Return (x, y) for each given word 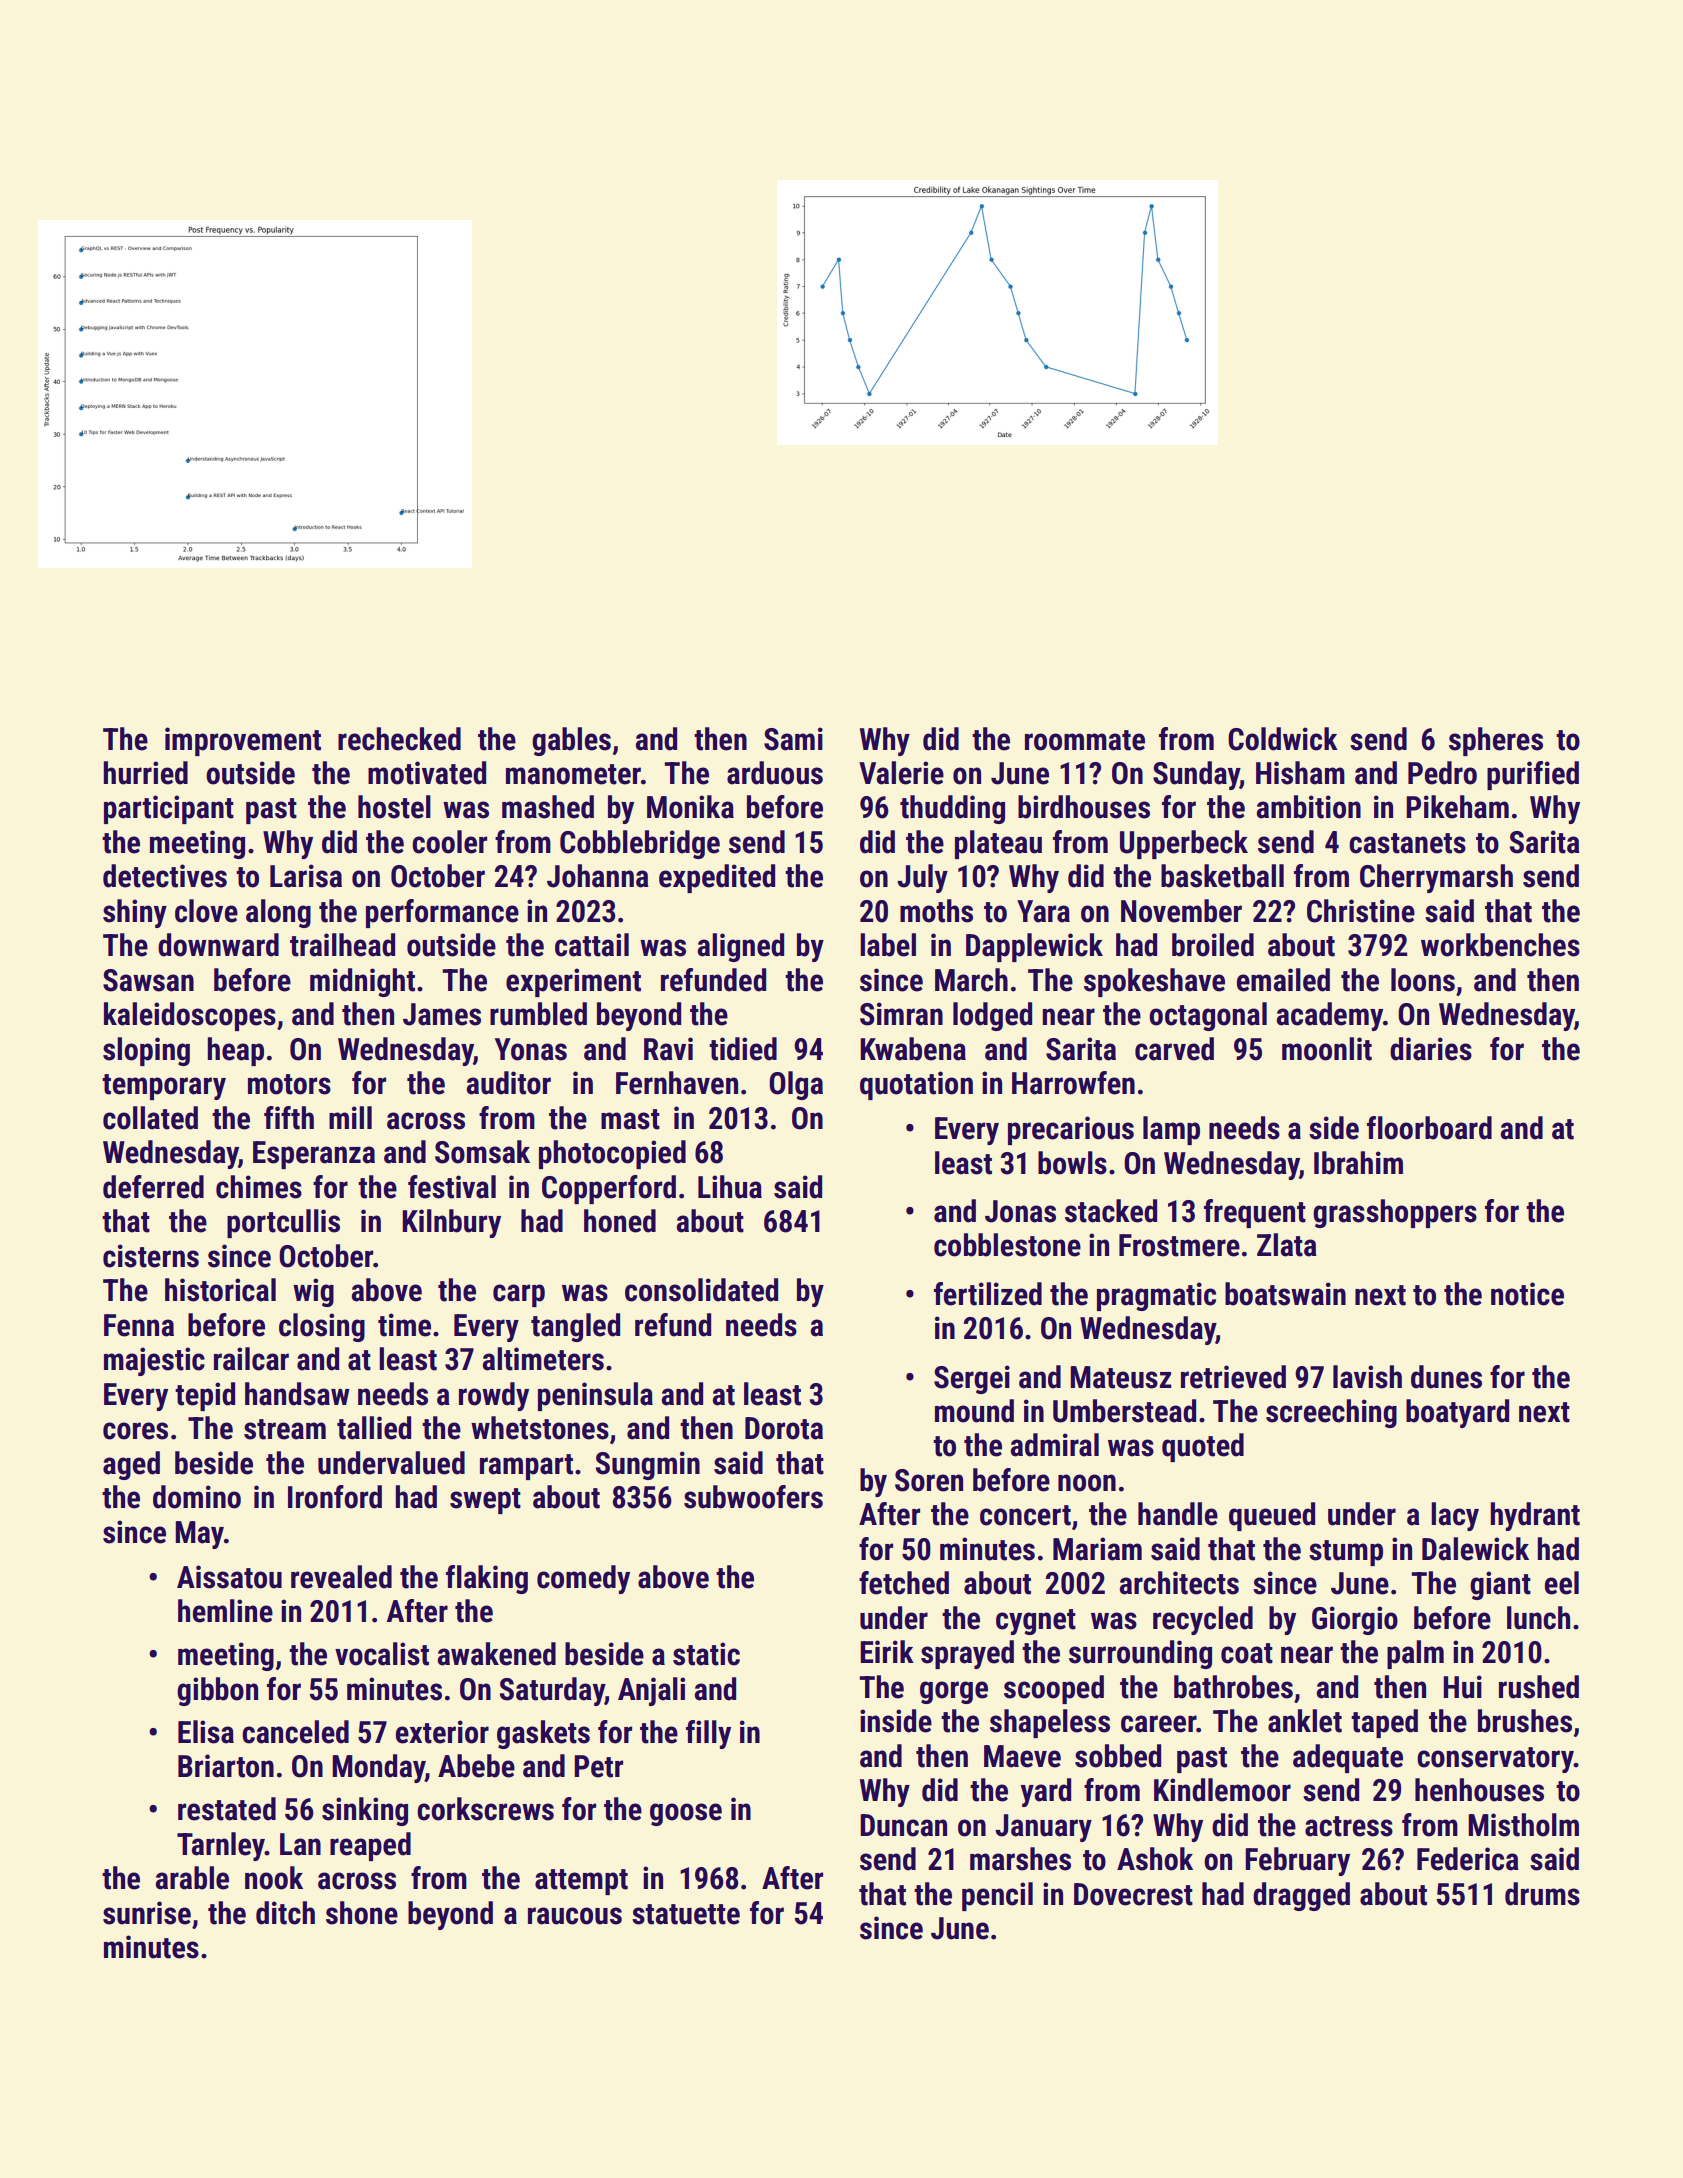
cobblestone (1007, 1245)
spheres (1496, 741)
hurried (146, 773)
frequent (1255, 1213)
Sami (793, 739)
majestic (154, 1361)
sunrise (147, 1913)
